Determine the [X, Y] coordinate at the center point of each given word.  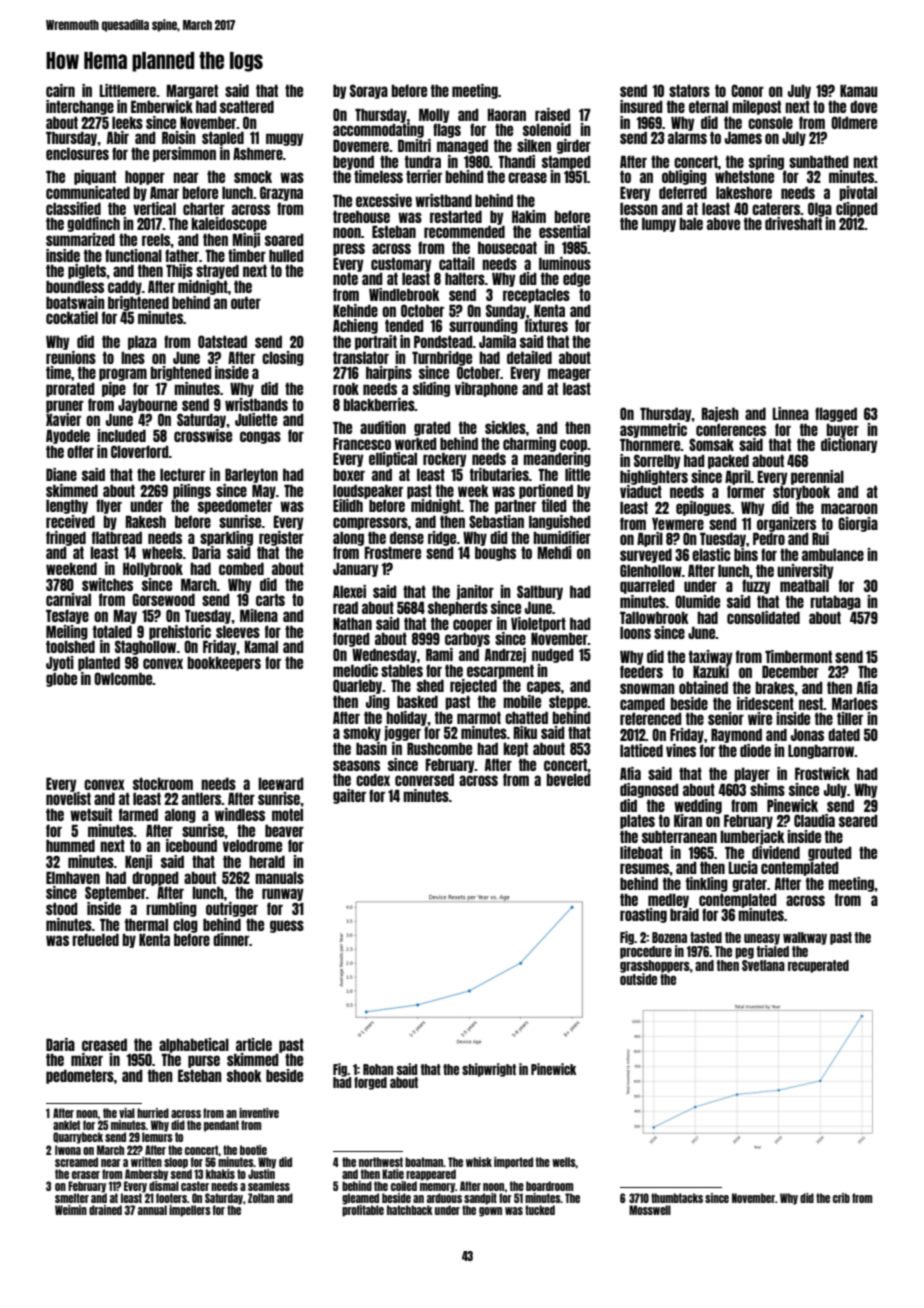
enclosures [77, 153]
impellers [190, 1211]
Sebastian [496, 521]
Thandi [516, 161]
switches [107, 584]
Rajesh [720, 414]
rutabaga [835, 602]
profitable [363, 1211]
